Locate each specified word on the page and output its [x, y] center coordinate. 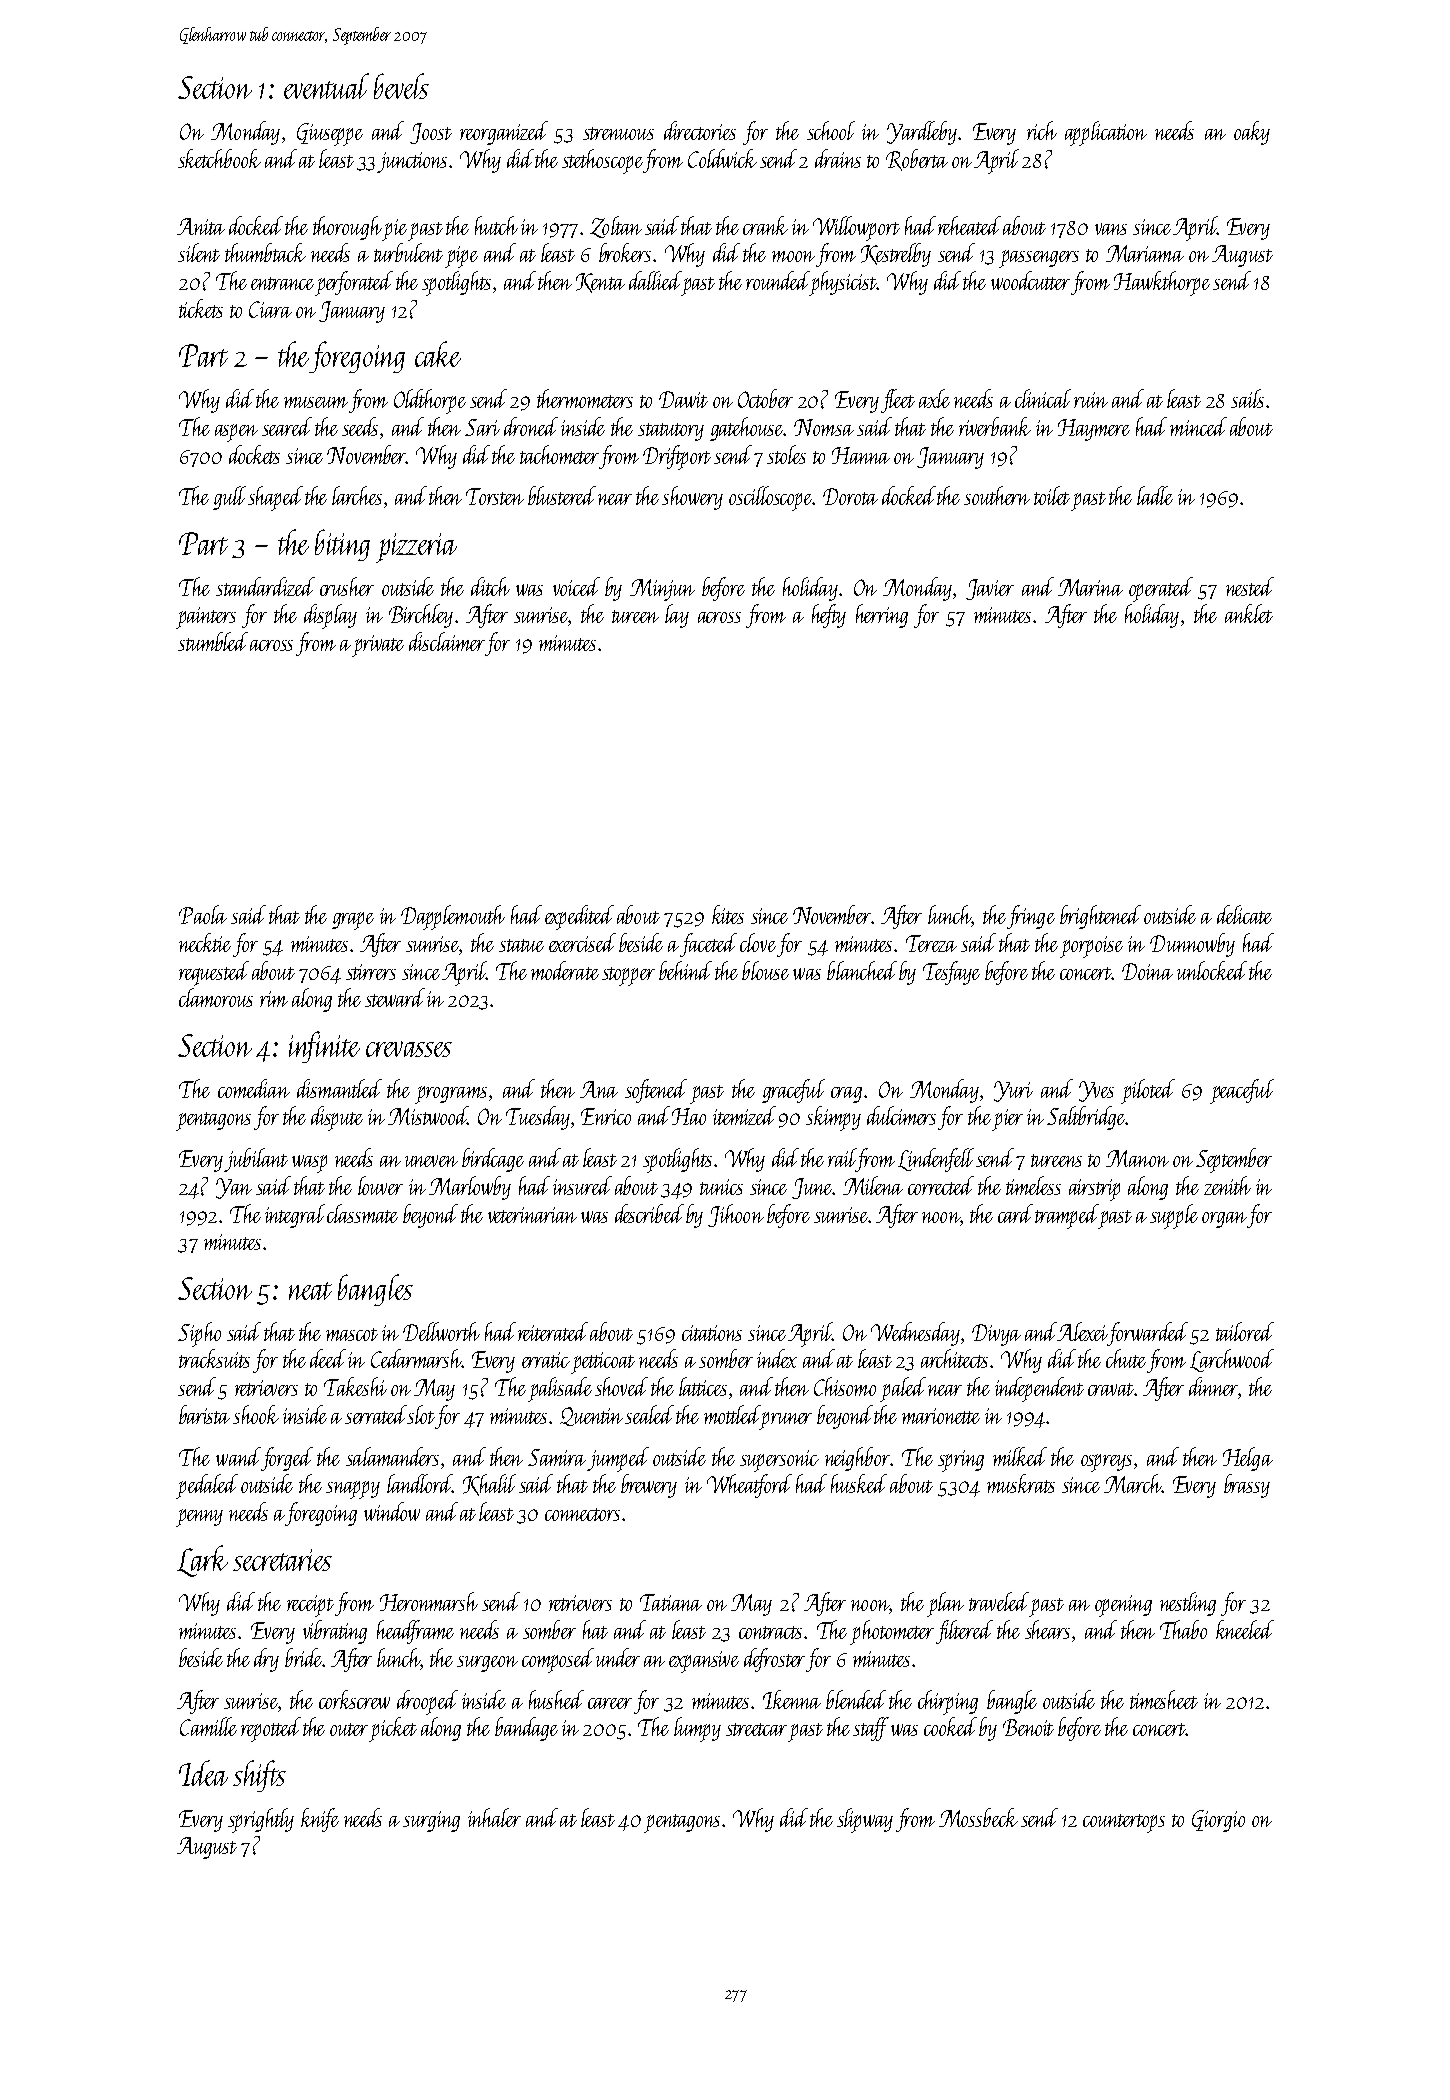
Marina [1090, 587]
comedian [254, 1088]
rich [1042, 130]
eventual [326, 86]
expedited [579, 917]
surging [431, 1821]
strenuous [618, 133]
